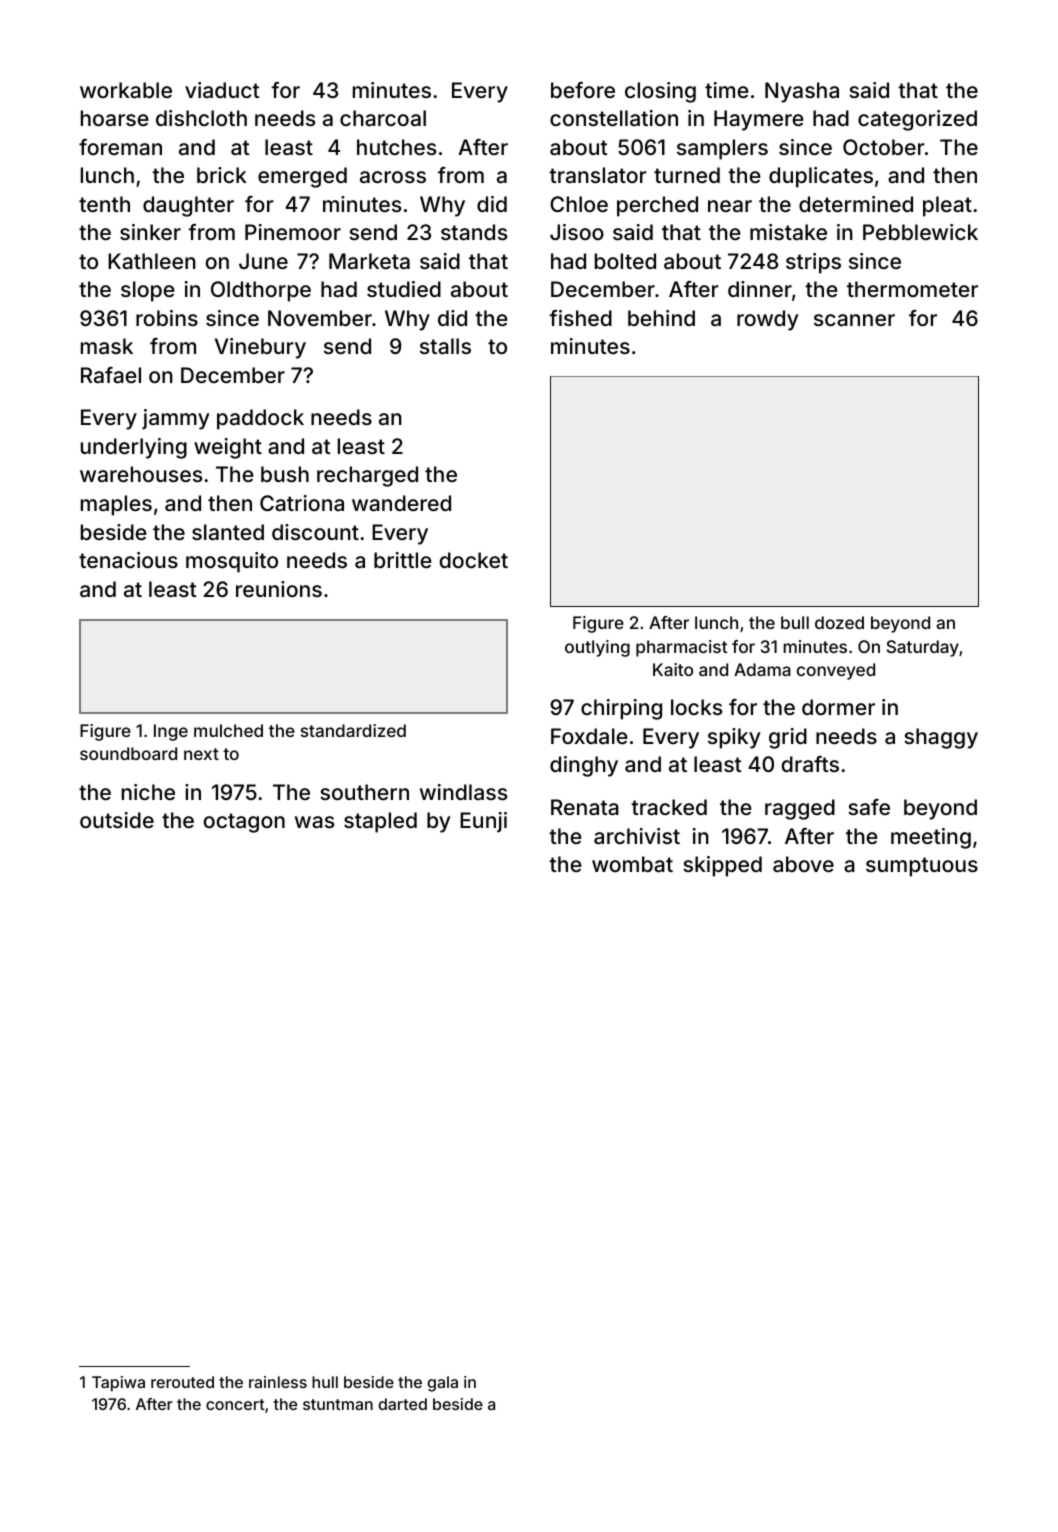  Describe the element at coordinates (367, 476) in the image. I see `recharged` at that location.
